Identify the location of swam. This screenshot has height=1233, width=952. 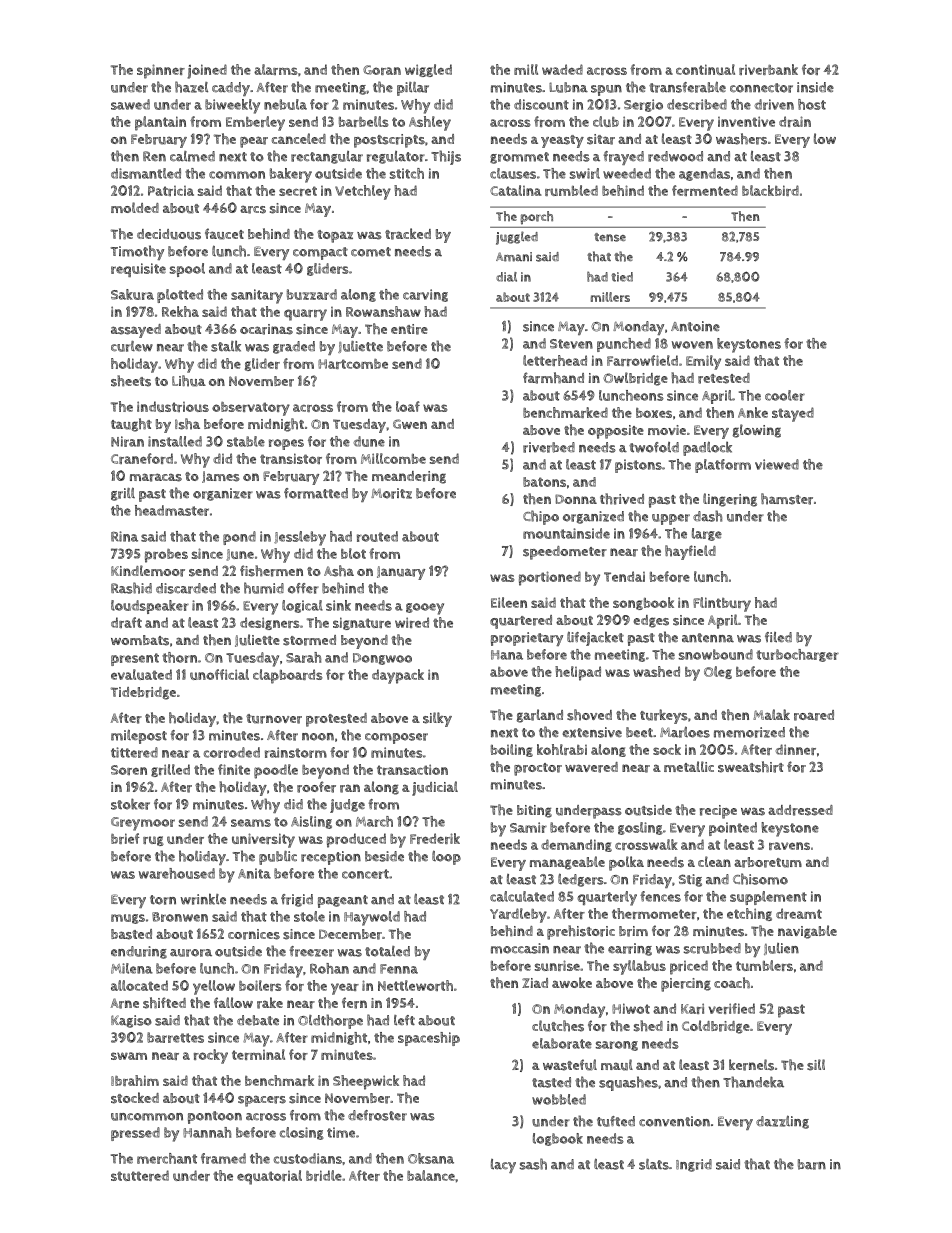
(129, 1056).
